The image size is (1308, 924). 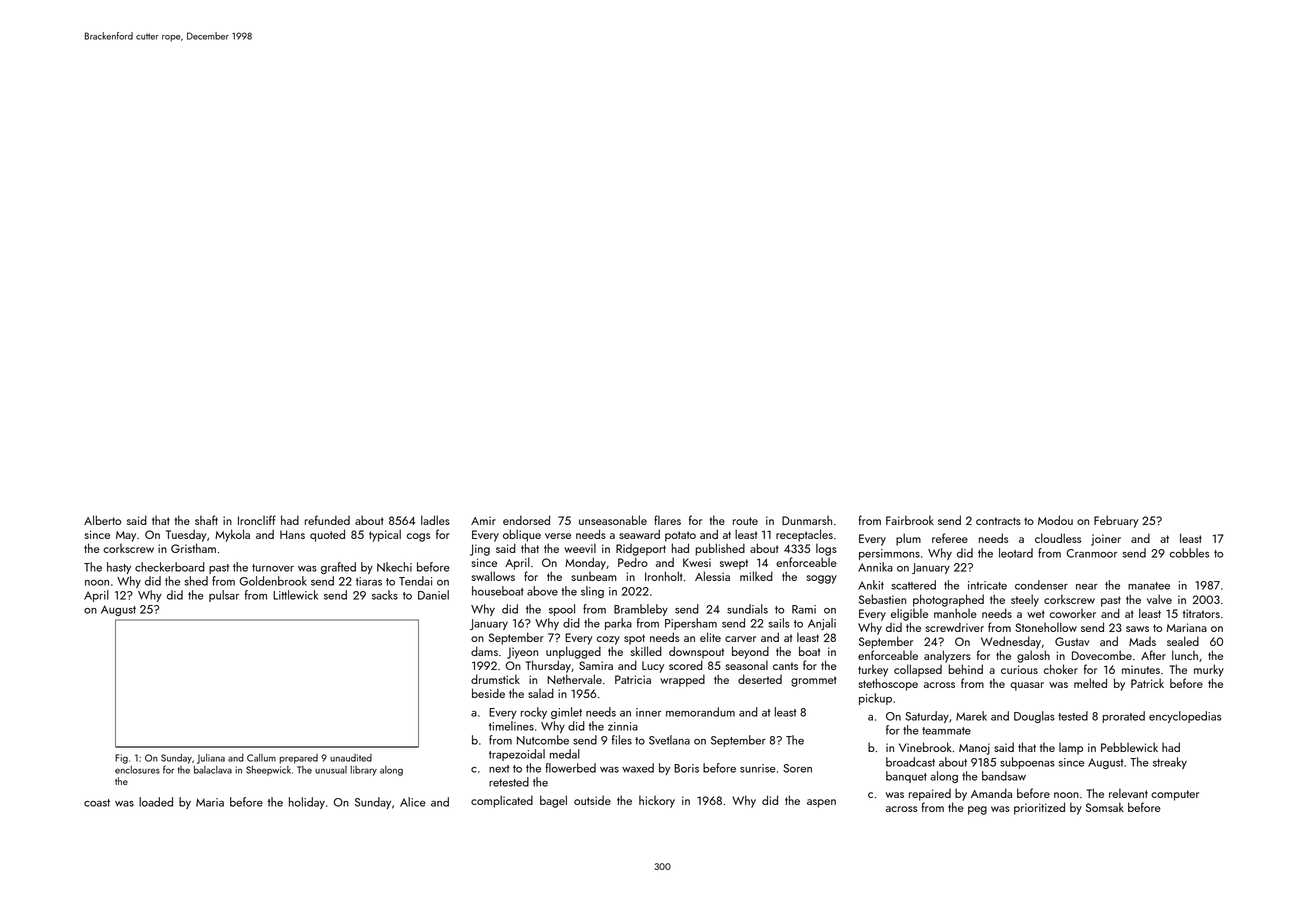 I want to click on beside, so click(x=488, y=693).
